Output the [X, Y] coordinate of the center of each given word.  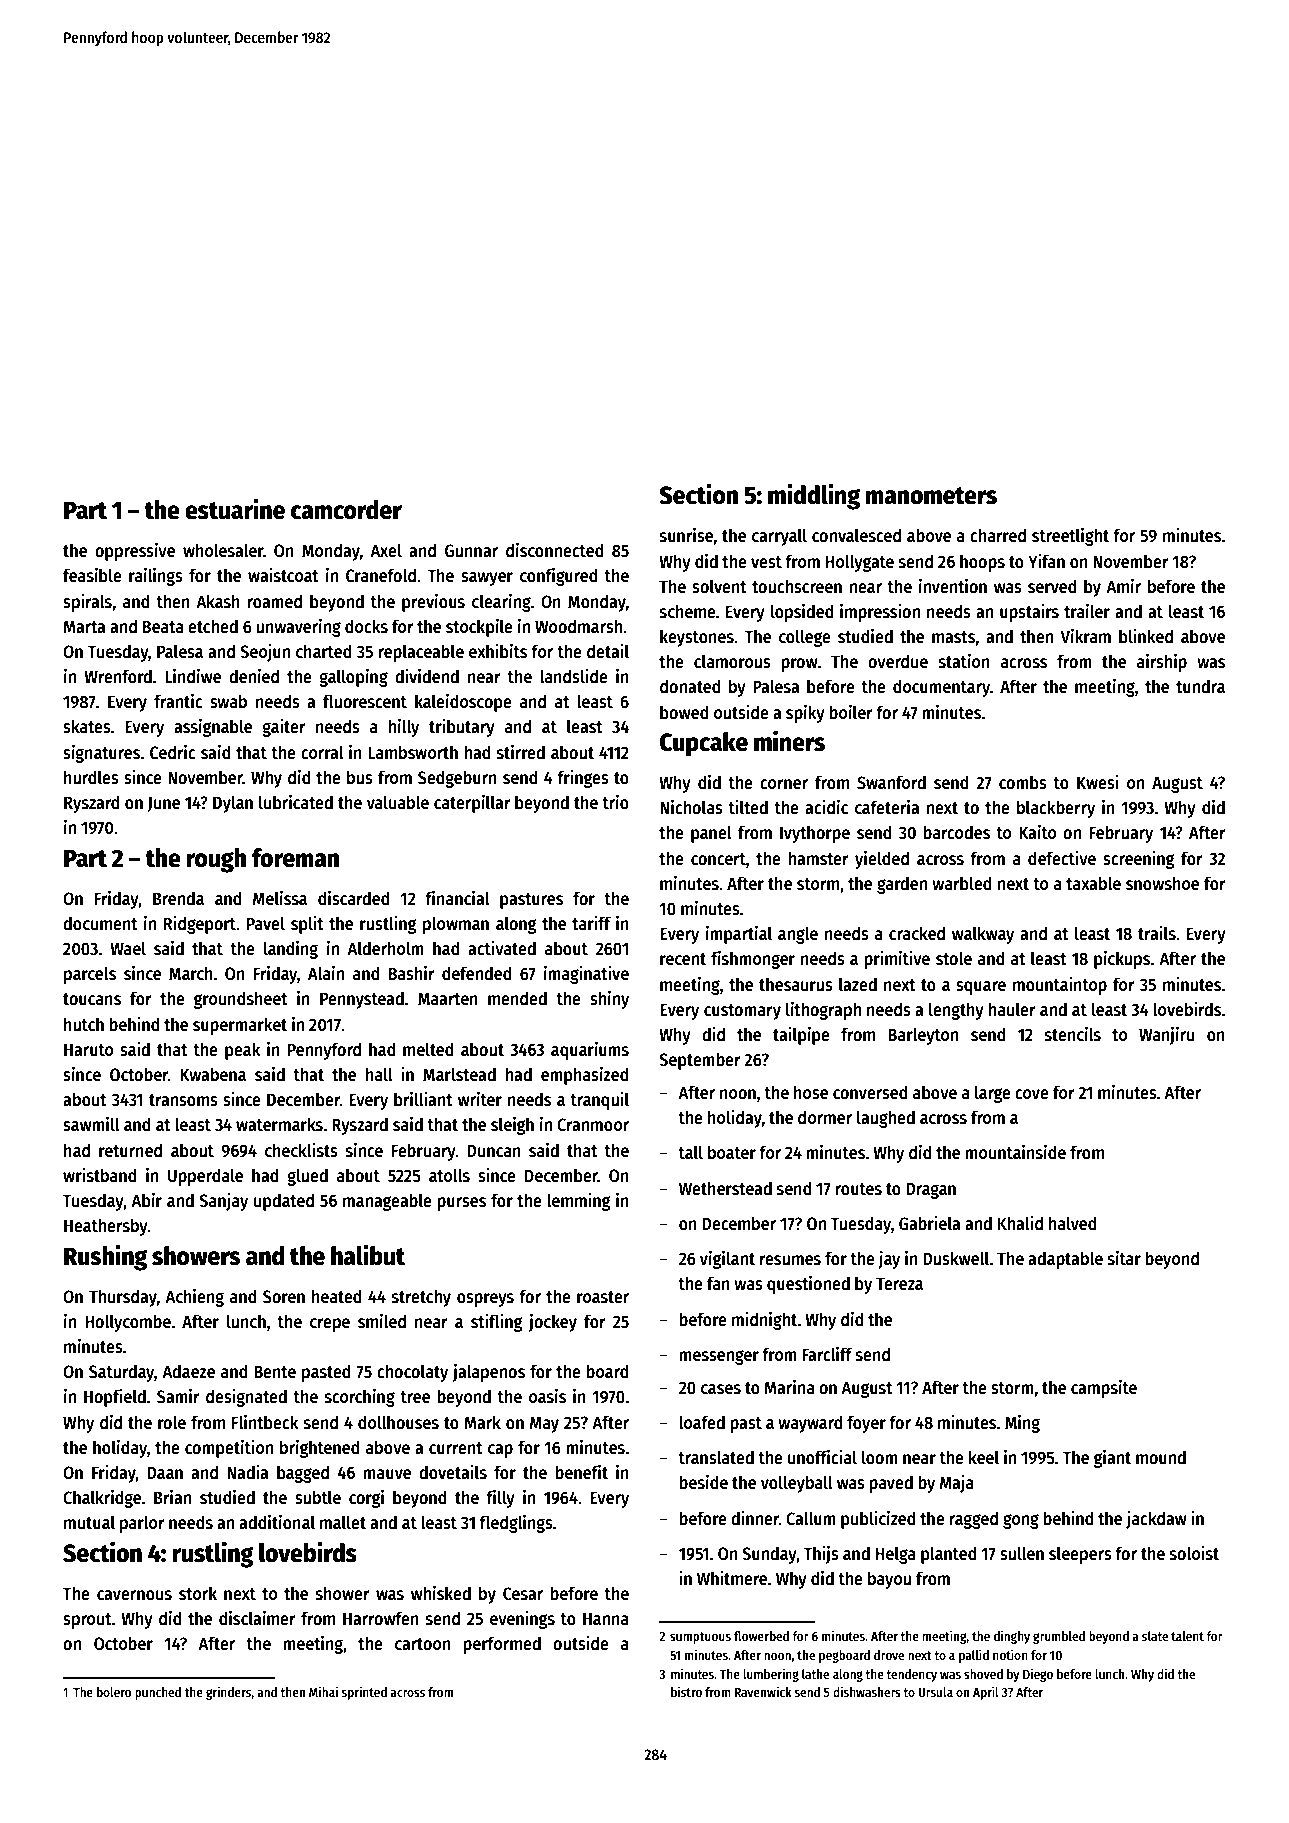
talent [1187, 1636]
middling [814, 496]
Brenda [178, 898]
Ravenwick [763, 1691]
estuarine [235, 509]
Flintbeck [265, 1422]
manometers [931, 496]
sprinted [364, 1693]
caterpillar [472, 804]
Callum [811, 1518]
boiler [851, 712]
